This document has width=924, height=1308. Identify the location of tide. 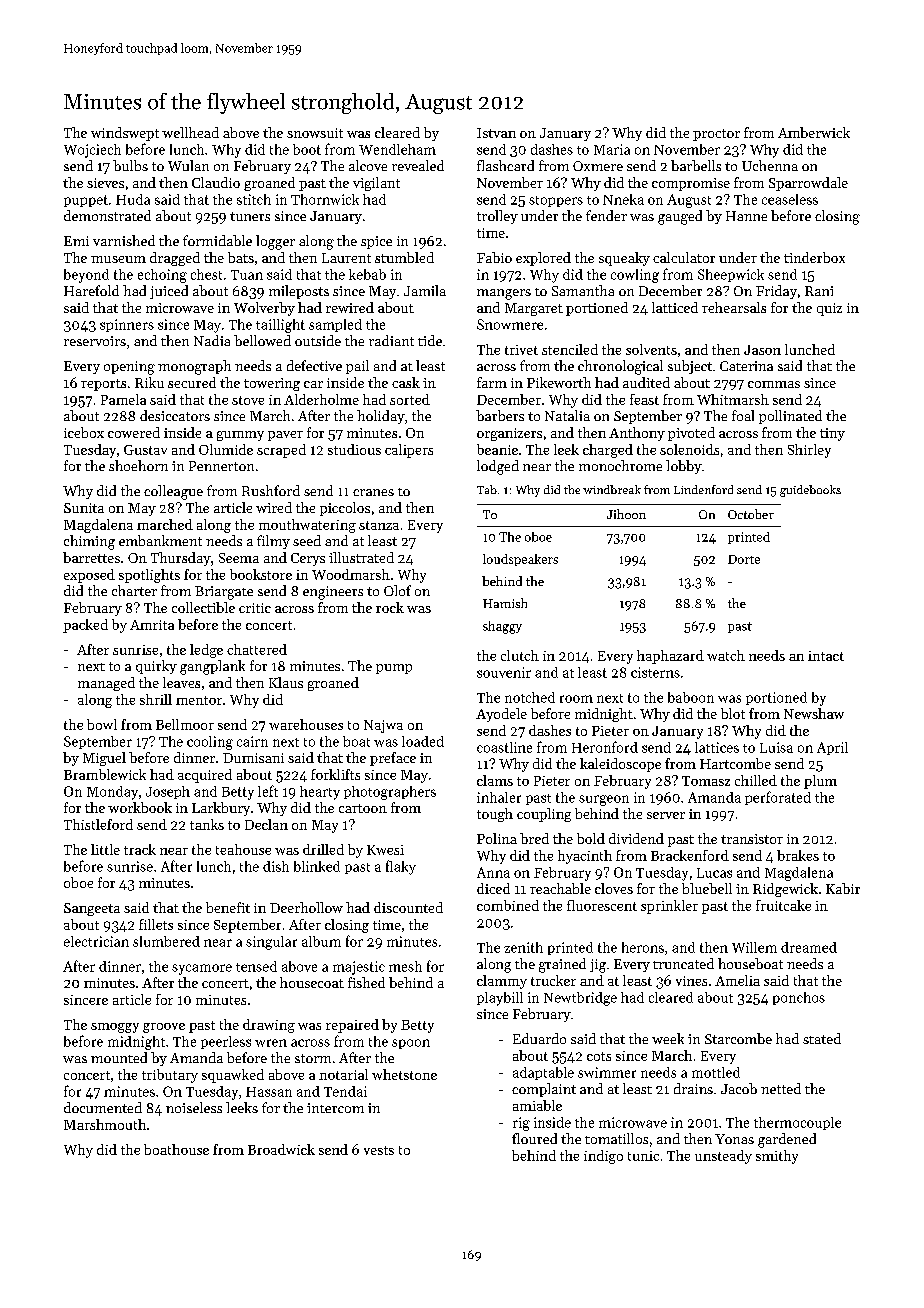
(430, 340).
